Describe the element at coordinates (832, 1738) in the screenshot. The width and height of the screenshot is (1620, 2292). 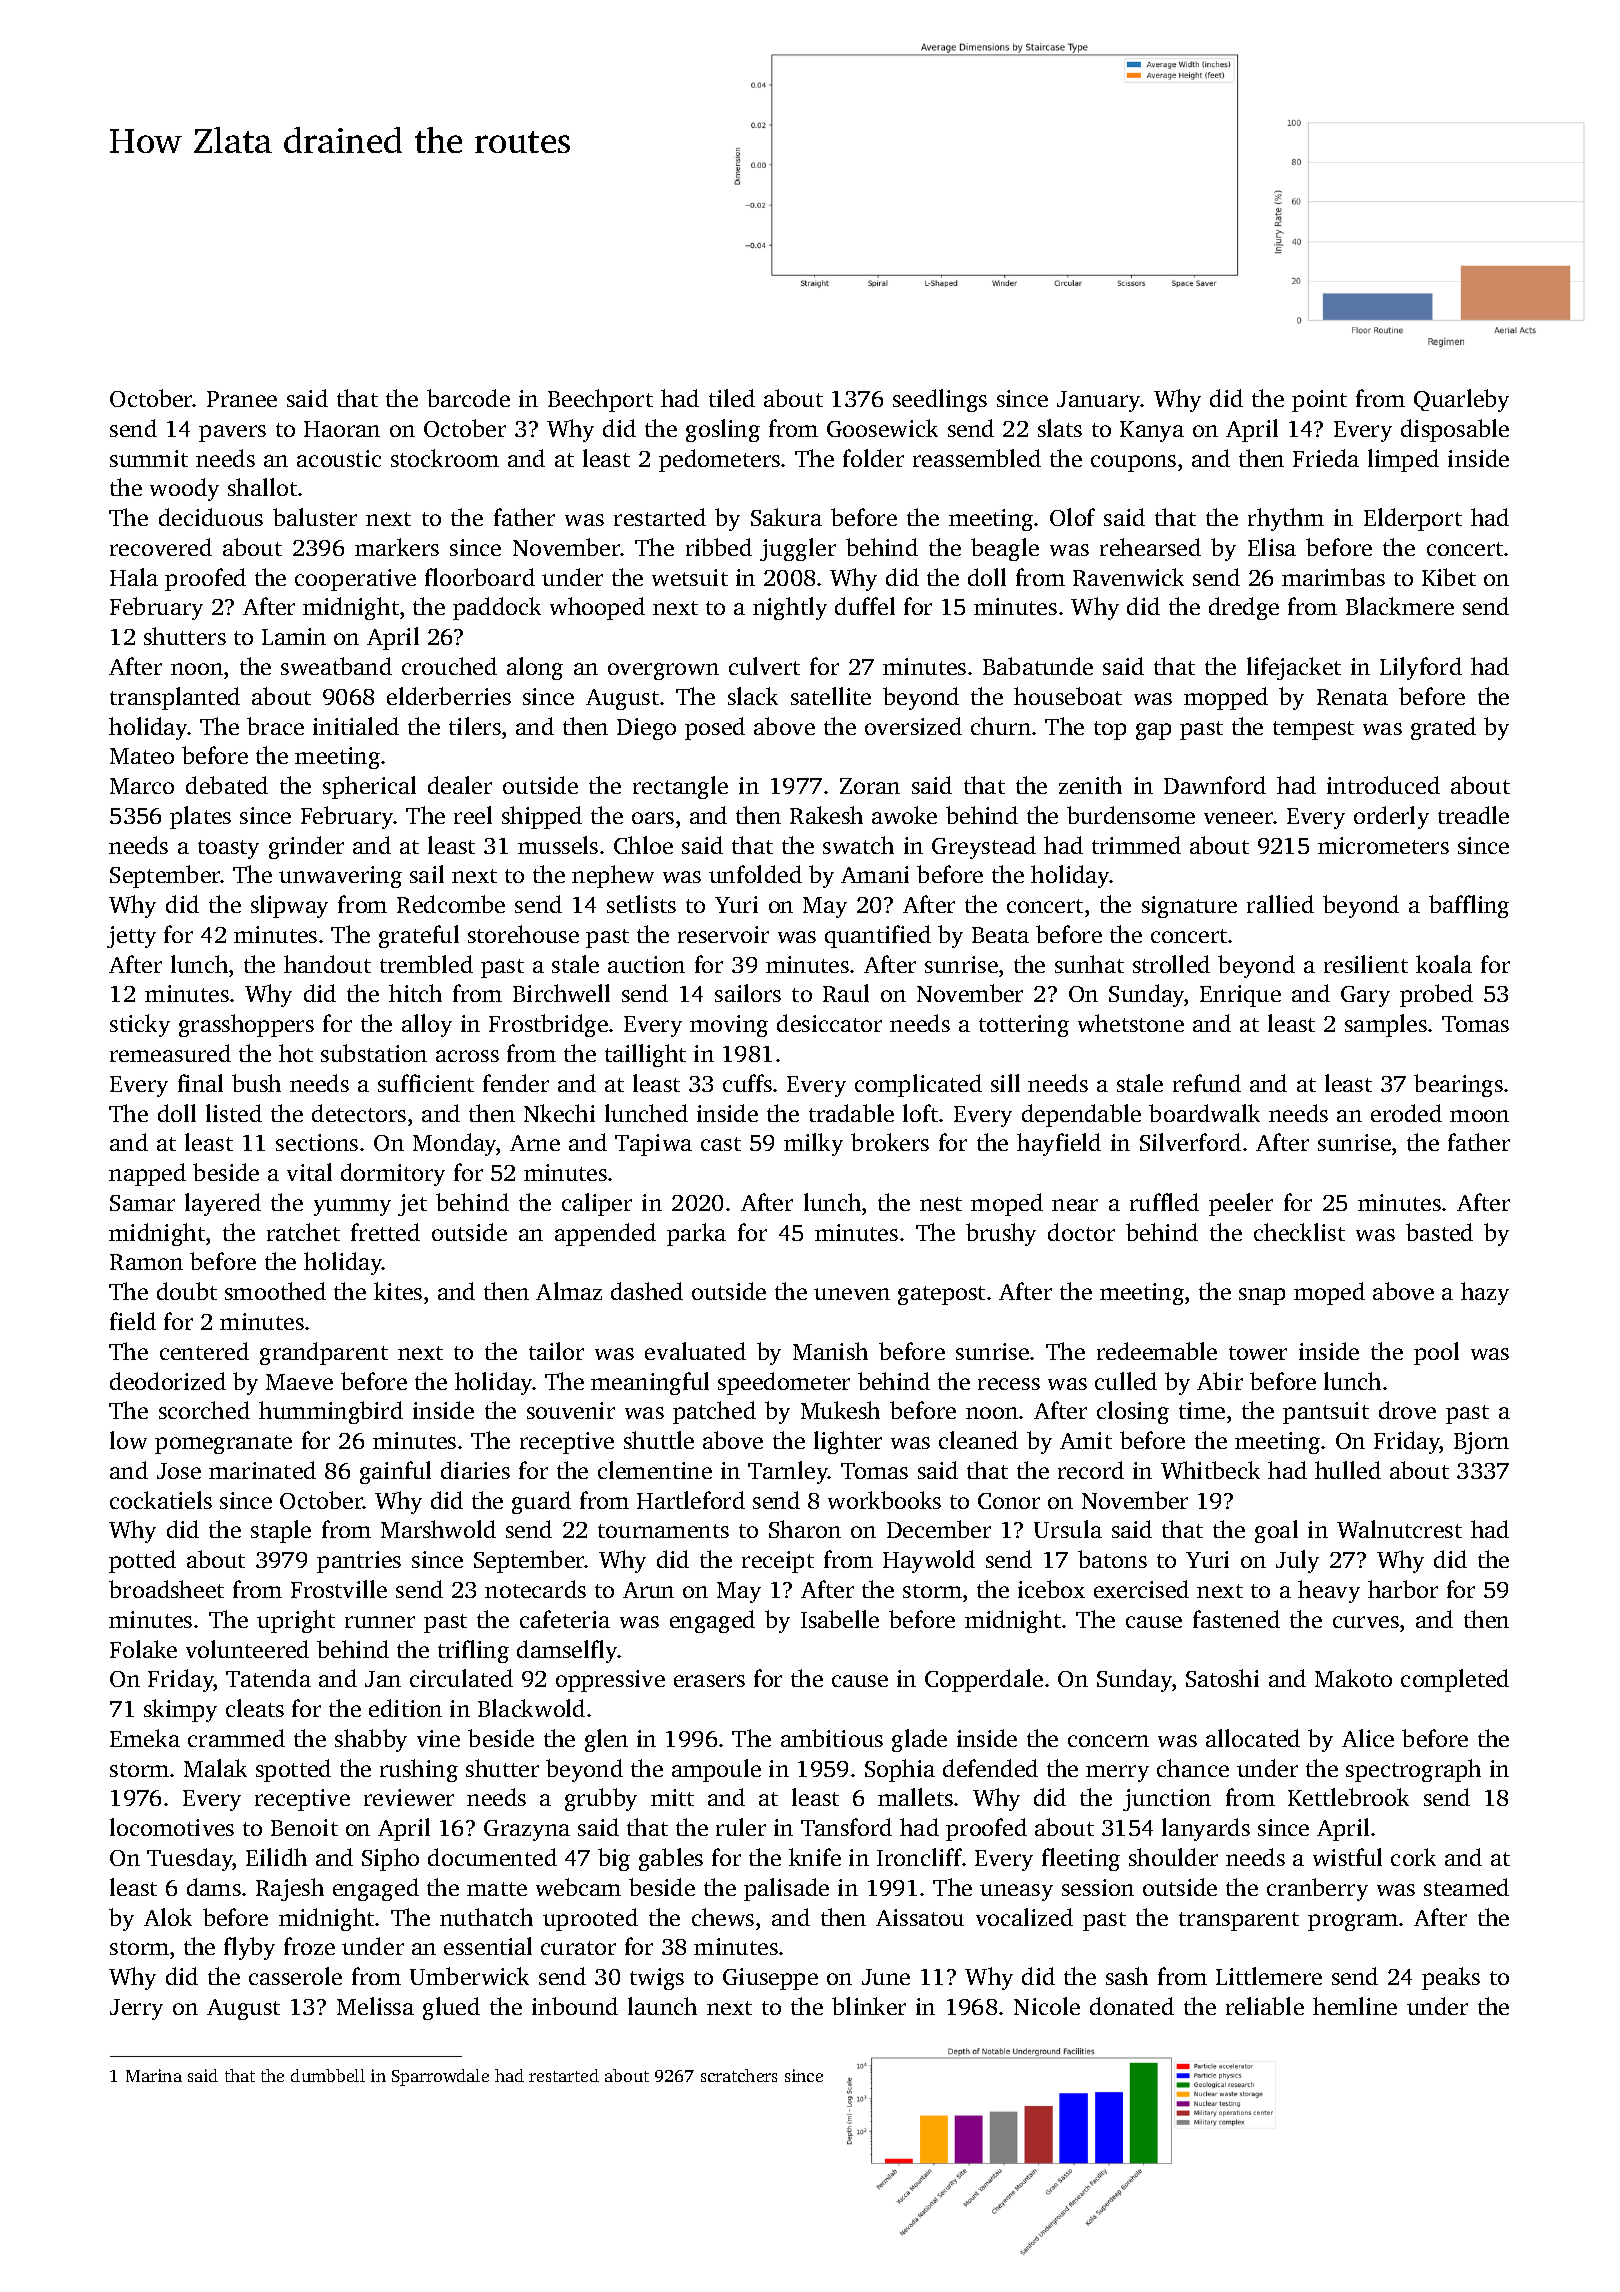
I see `ambitious` at that location.
